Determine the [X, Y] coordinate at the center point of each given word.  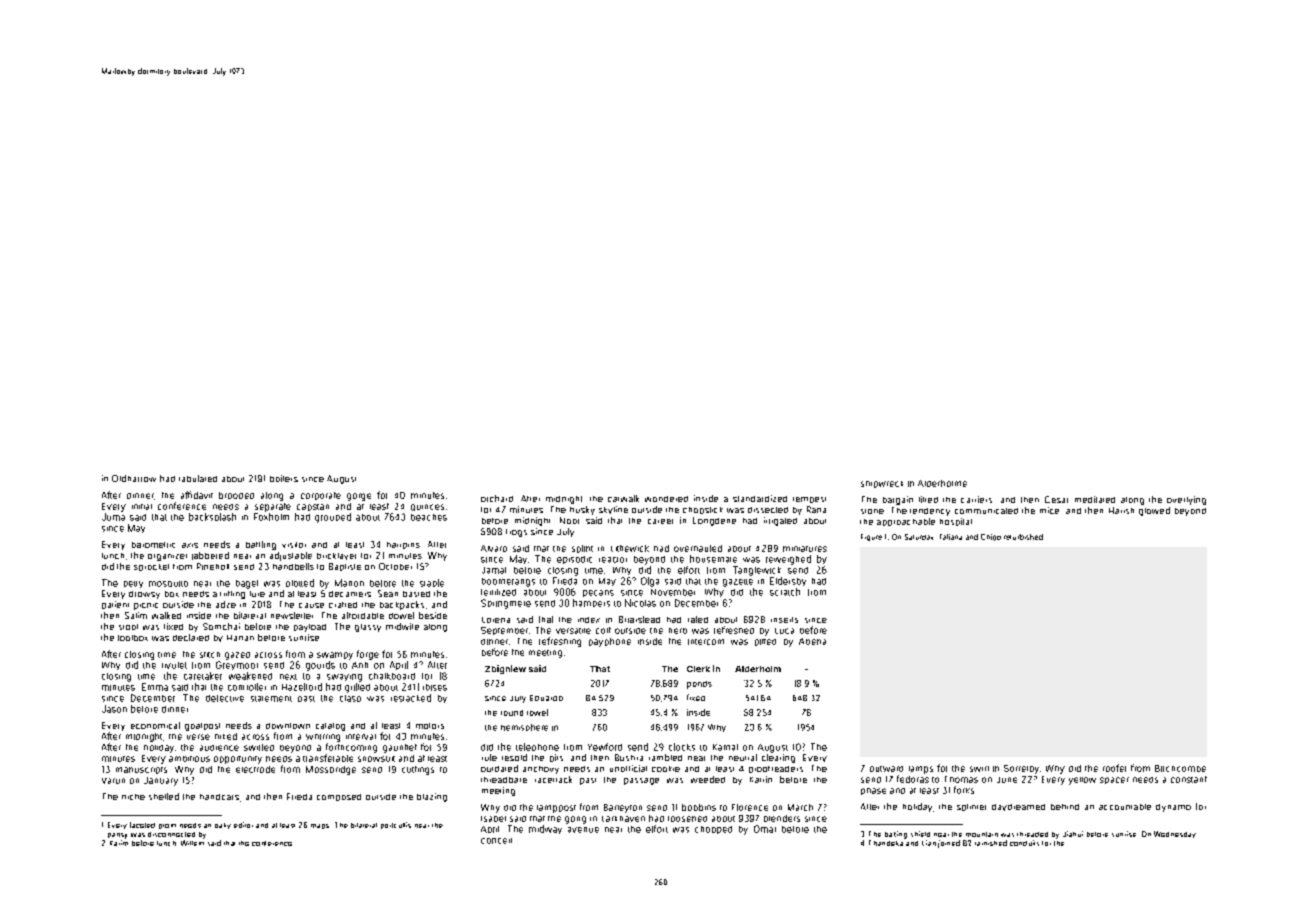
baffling [261, 545]
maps [320, 826]
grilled [357, 688]
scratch [785, 592]
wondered [666, 499]
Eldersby [788, 581]
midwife [402, 626]
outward [886, 769]
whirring [323, 738]
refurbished [1023, 537]
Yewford [605, 747]
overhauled [698, 548]
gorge [359, 497]
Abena [812, 641]
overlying [1186, 500]
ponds [699, 685]
